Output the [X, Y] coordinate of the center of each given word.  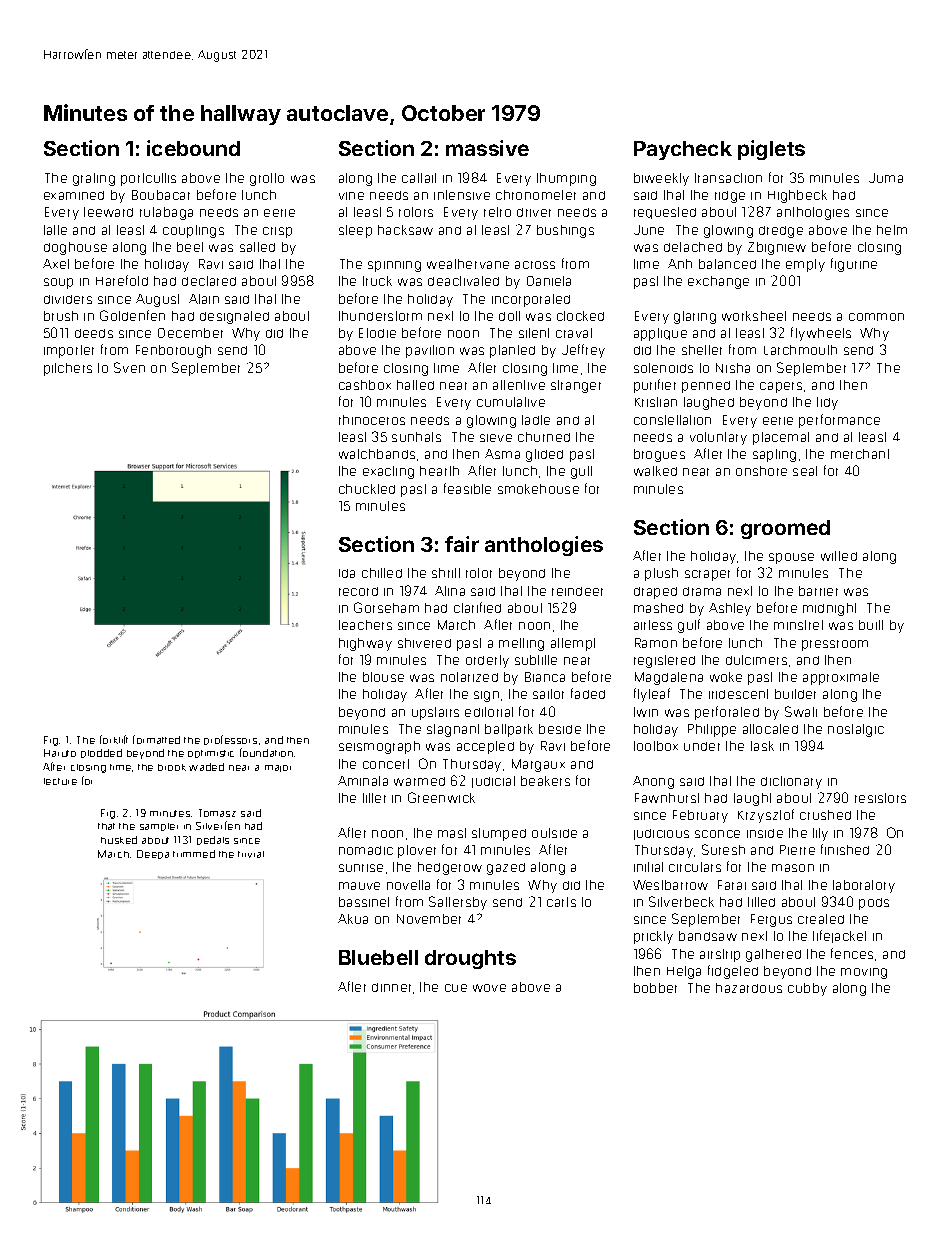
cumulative [511, 402]
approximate [841, 678]
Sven [129, 367]
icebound [193, 148]
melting [521, 644]
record [358, 591]
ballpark [509, 730]
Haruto [60, 753]
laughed [709, 403]
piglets [771, 150]
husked [119, 840]
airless [653, 625]
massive [487, 148]
